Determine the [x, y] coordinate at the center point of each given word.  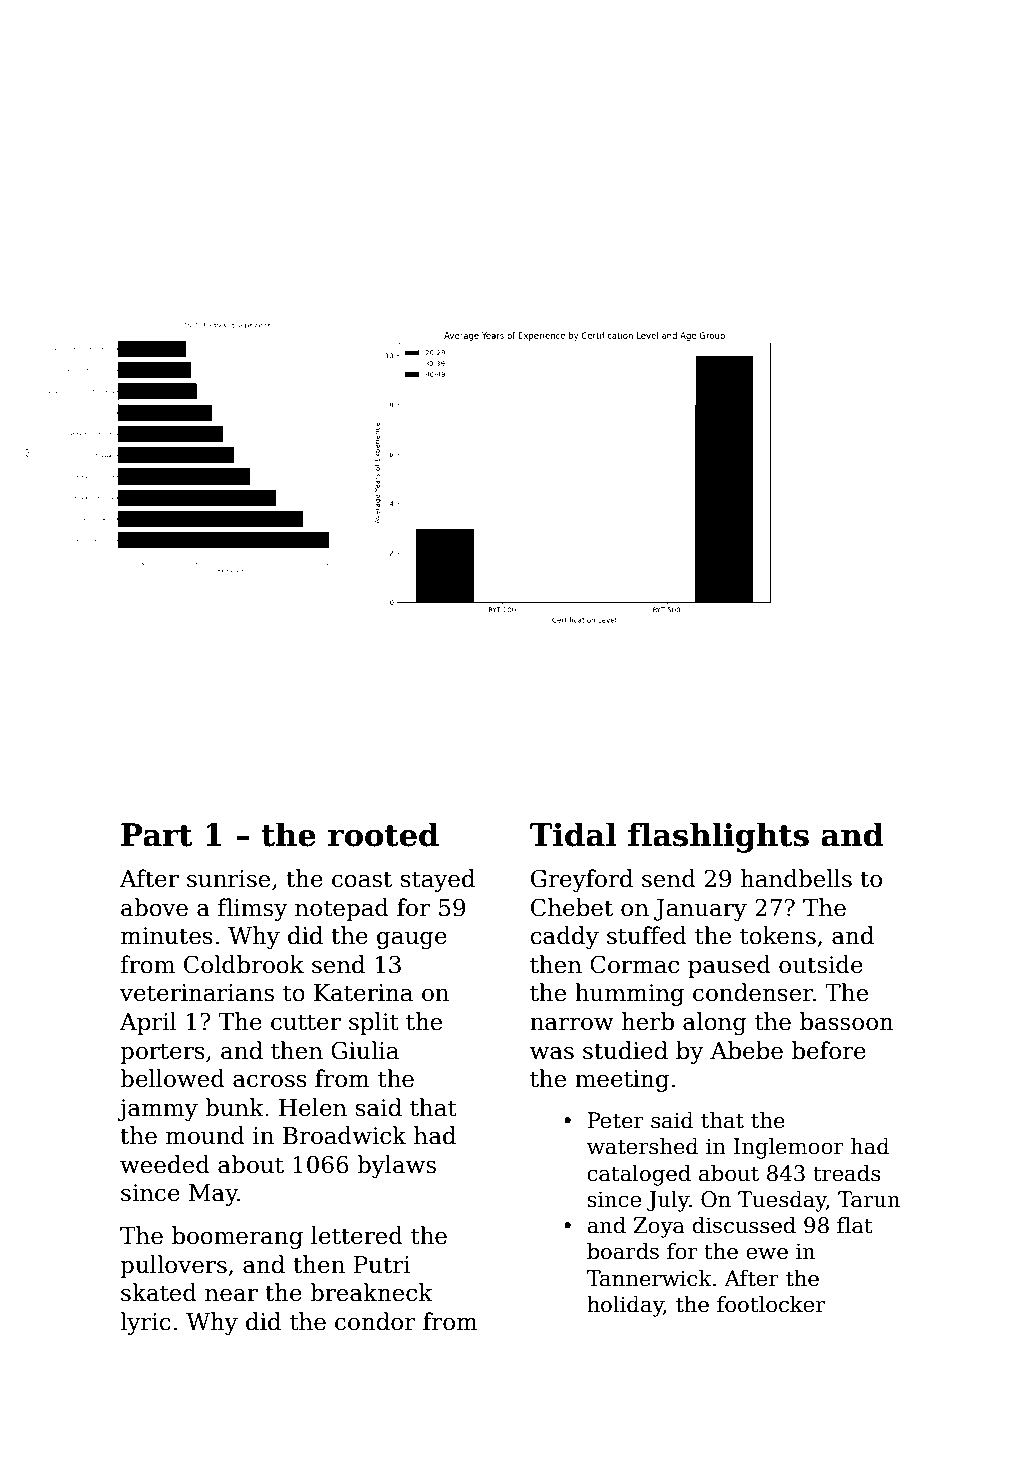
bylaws [396, 1166]
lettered [357, 1235]
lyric [145, 1323]
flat [854, 1225]
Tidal [573, 834]
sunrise [228, 879]
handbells [796, 878]
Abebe [746, 1050]
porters [162, 1053]
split [374, 1023]
